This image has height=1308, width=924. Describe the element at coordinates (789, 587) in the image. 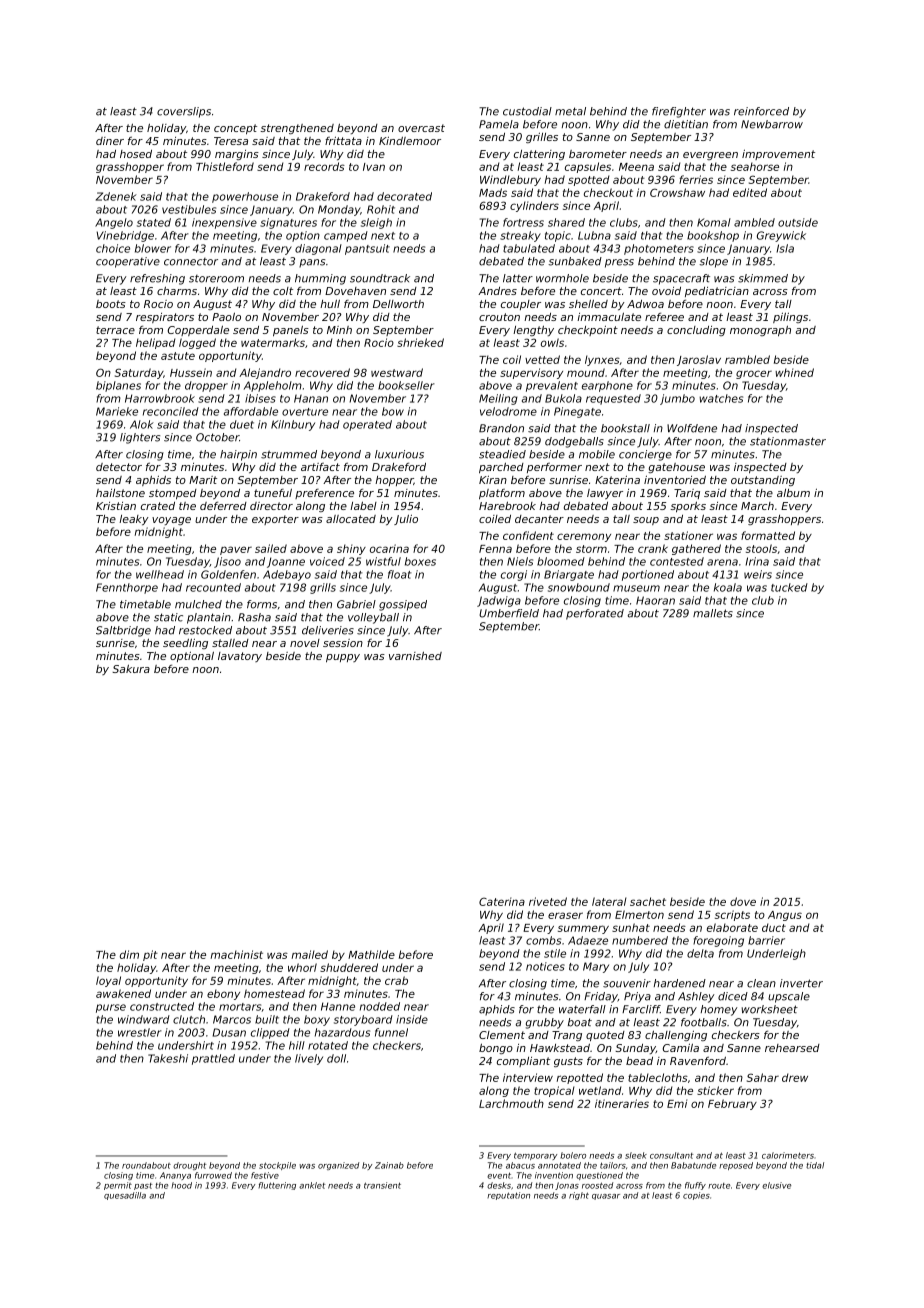

I see `tucked` at that location.
